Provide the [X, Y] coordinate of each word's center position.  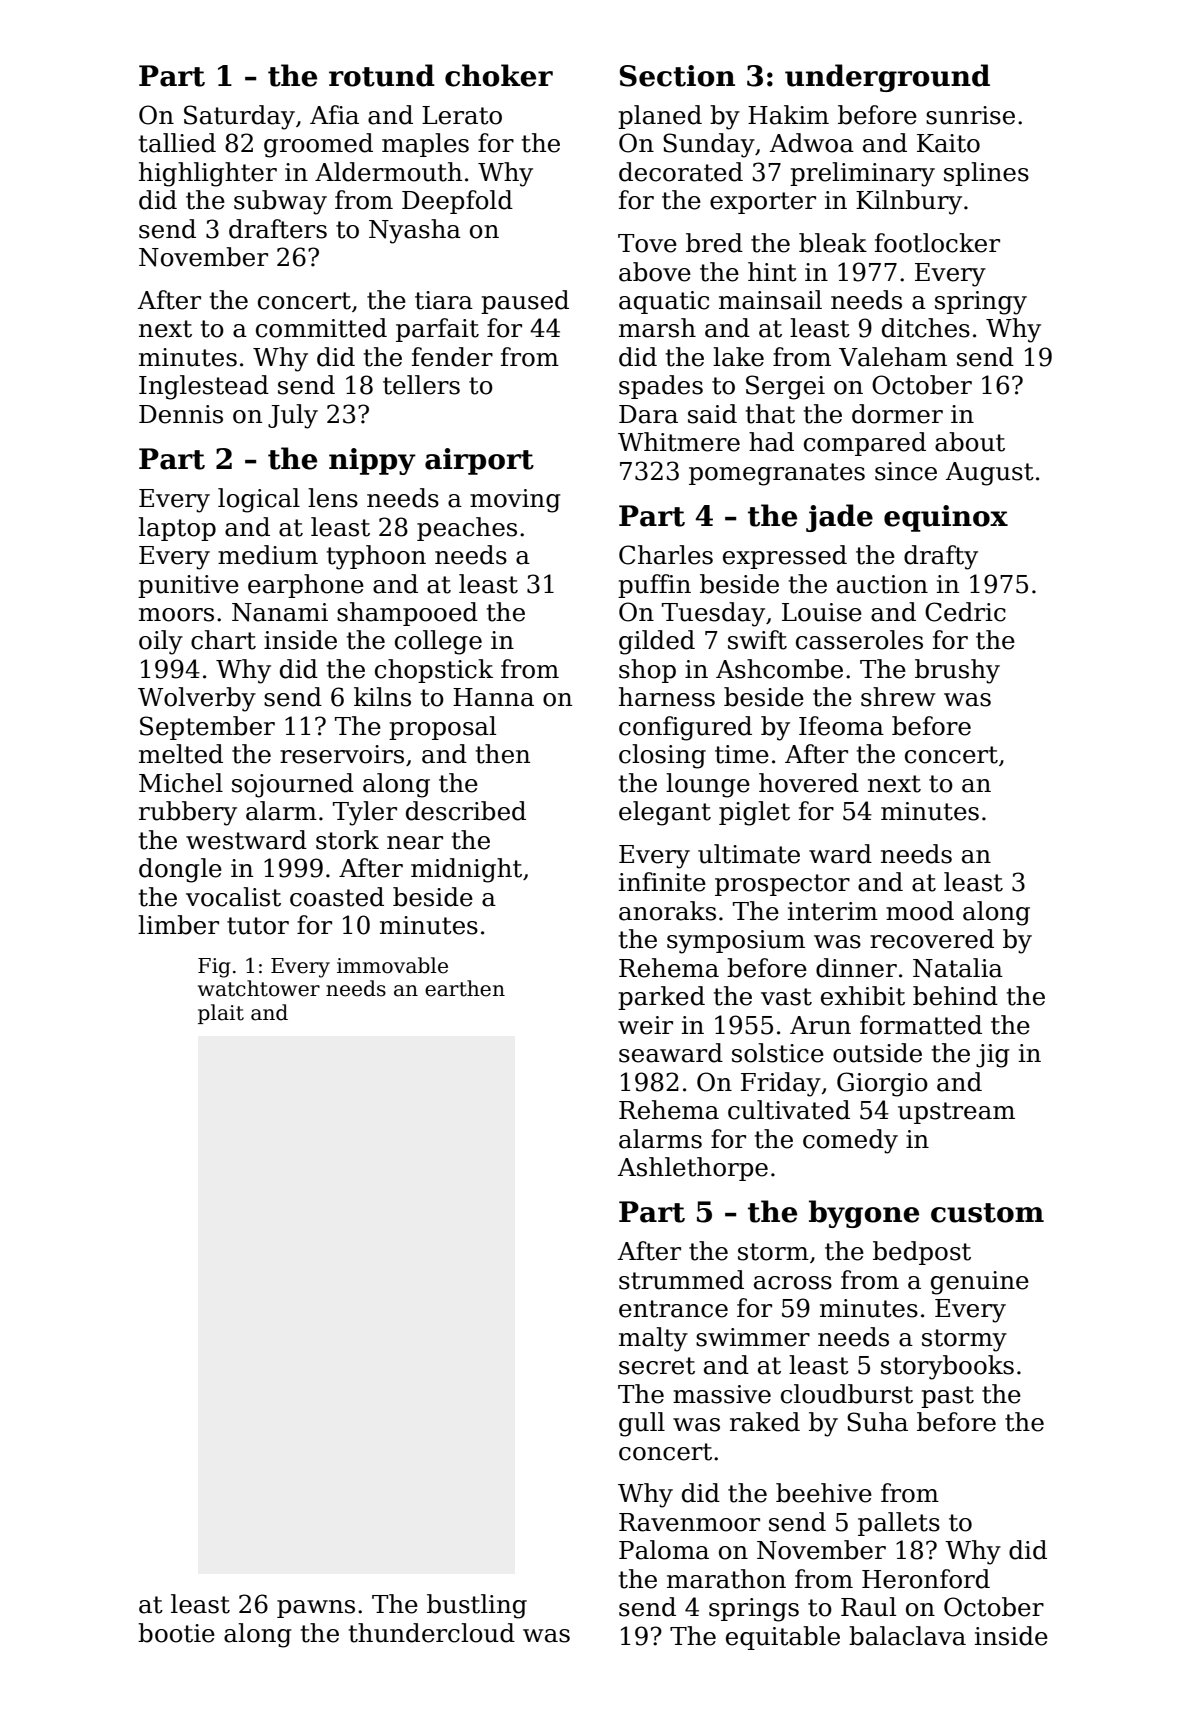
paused [525, 302]
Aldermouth [388, 172]
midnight [466, 870]
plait [221, 1014]
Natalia [958, 968]
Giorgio [882, 1084]
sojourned [293, 785]
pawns [316, 1609]
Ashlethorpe [693, 1169]
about [970, 442]
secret [657, 1366]
